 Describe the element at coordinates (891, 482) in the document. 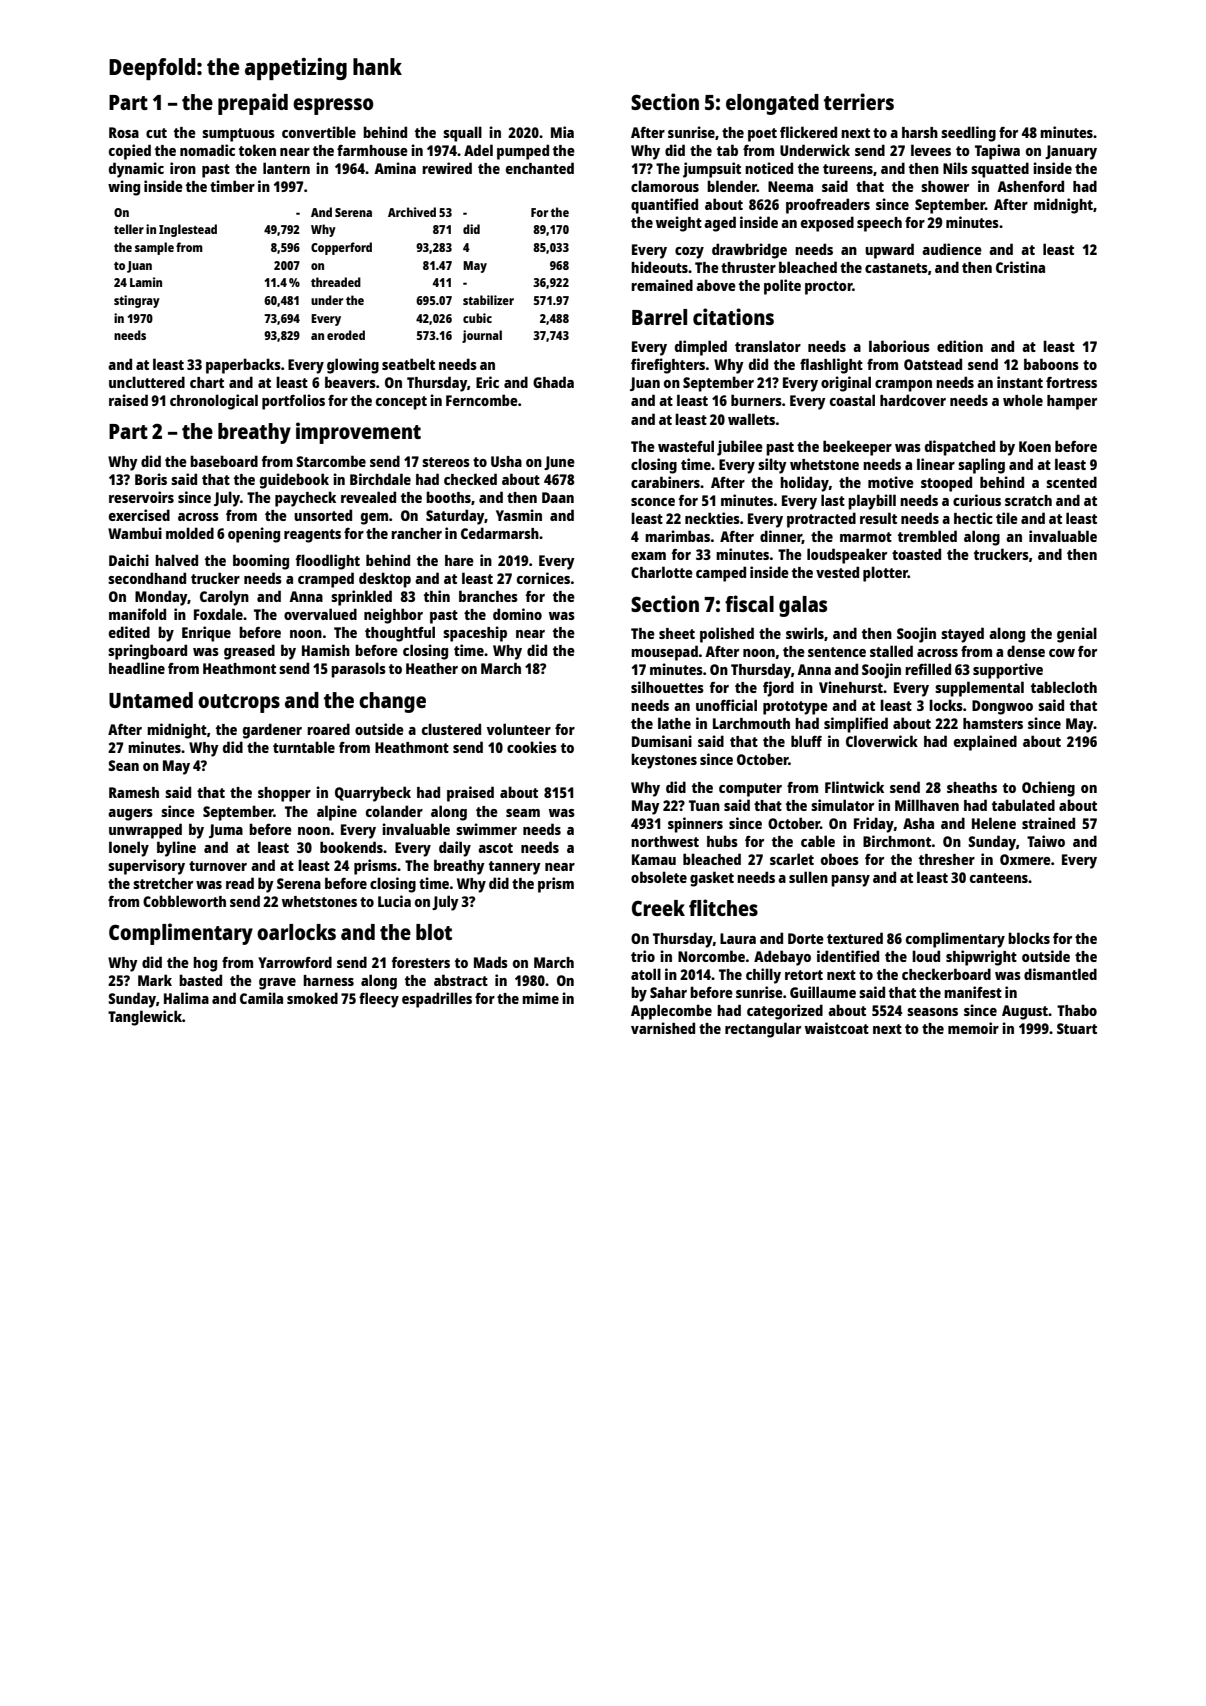

I see `motive` at that location.
